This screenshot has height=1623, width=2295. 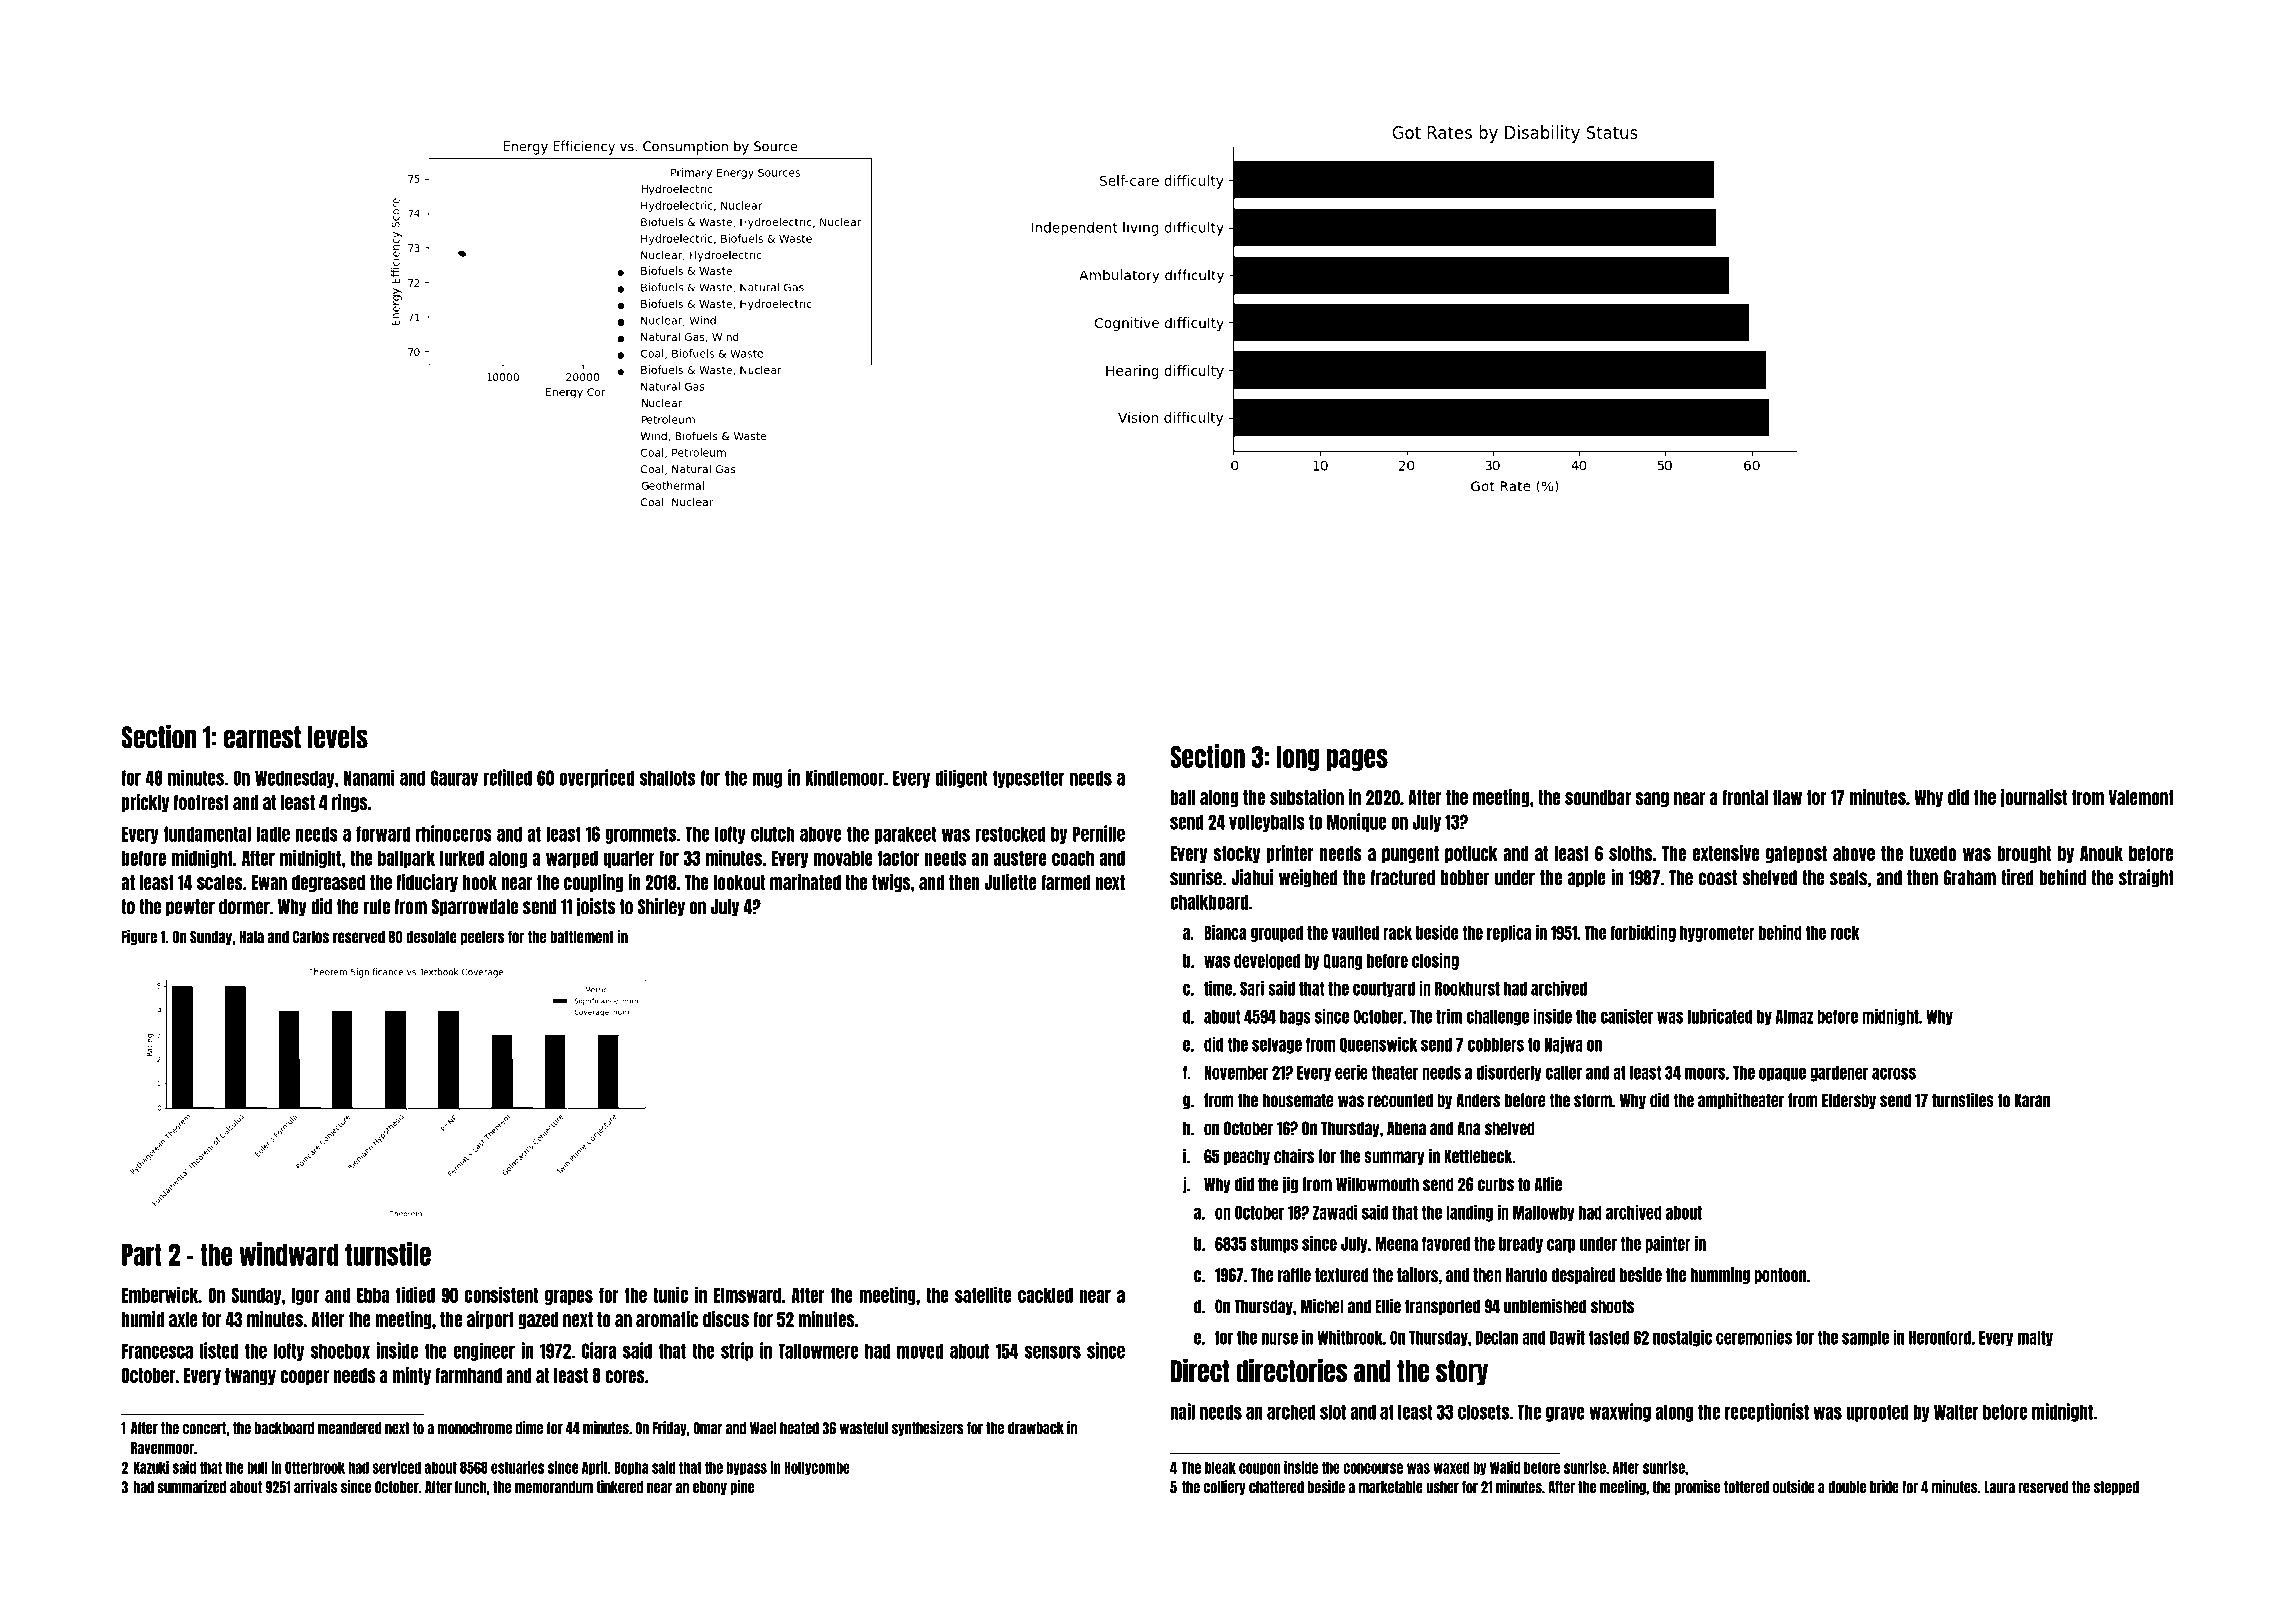 What do you see at coordinates (204, 1428) in the screenshot?
I see `concert` at bounding box center [204, 1428].
